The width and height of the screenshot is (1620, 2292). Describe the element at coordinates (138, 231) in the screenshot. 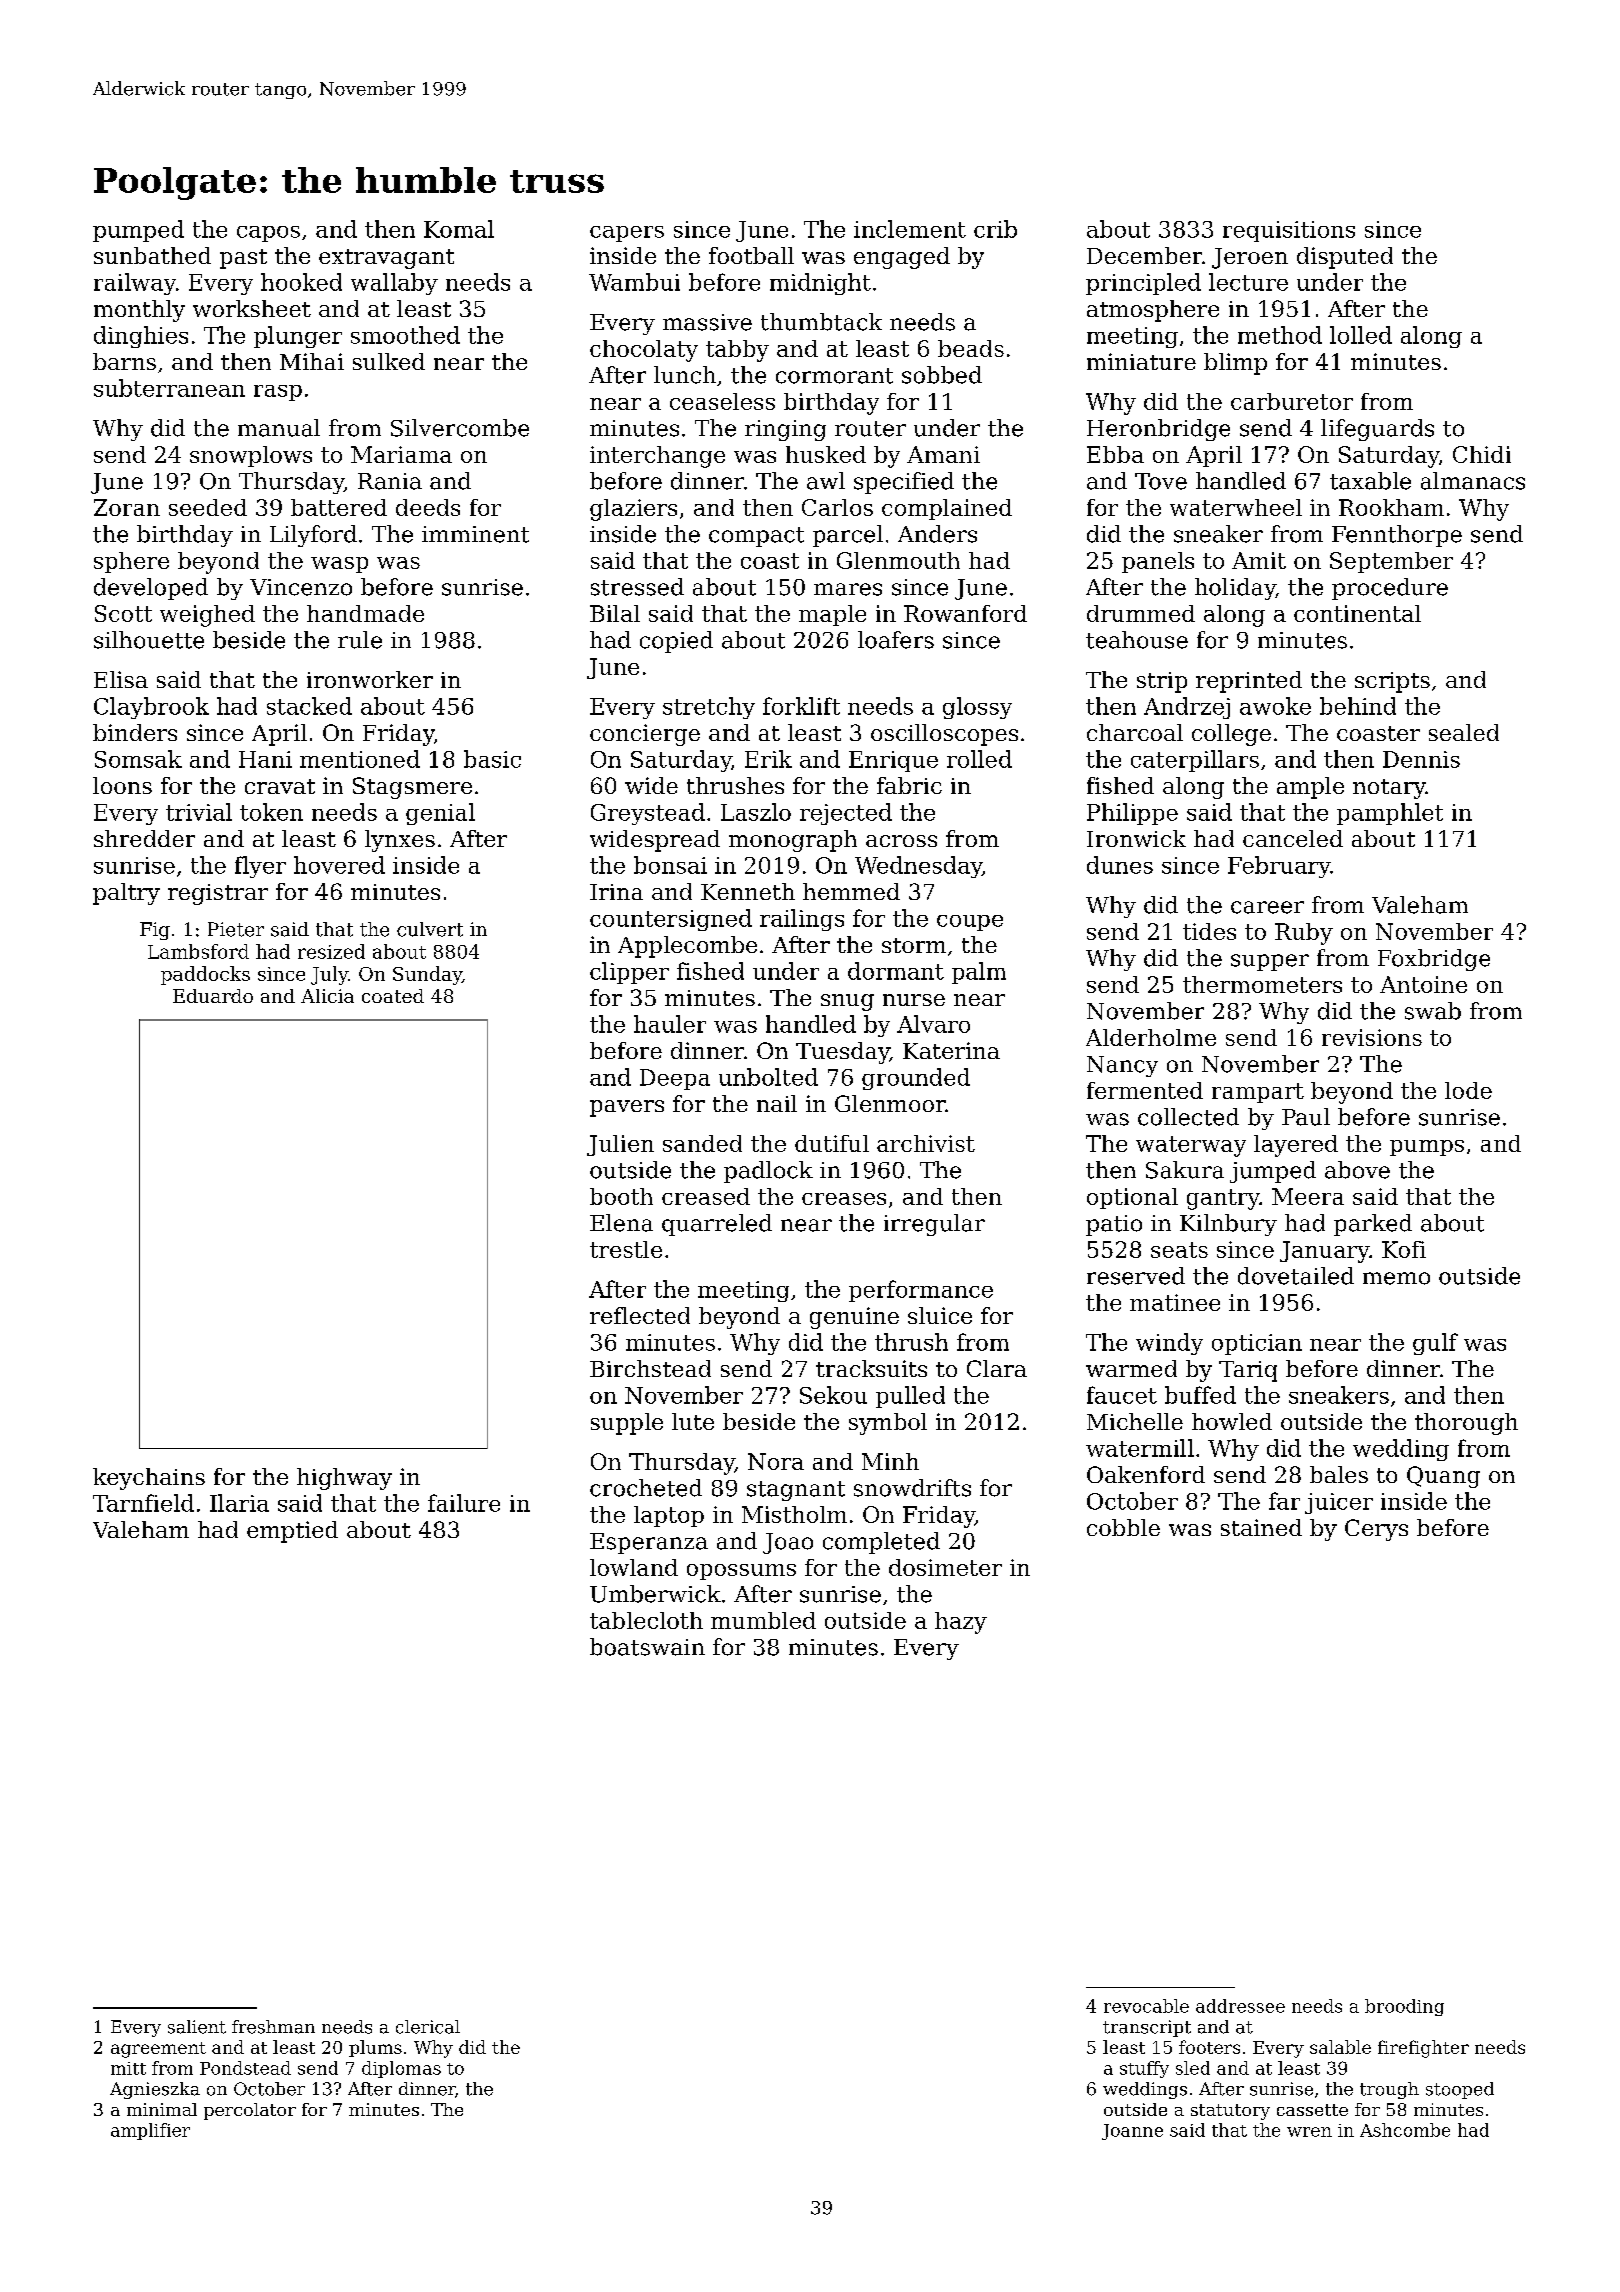

I see `pumped` at that location.
